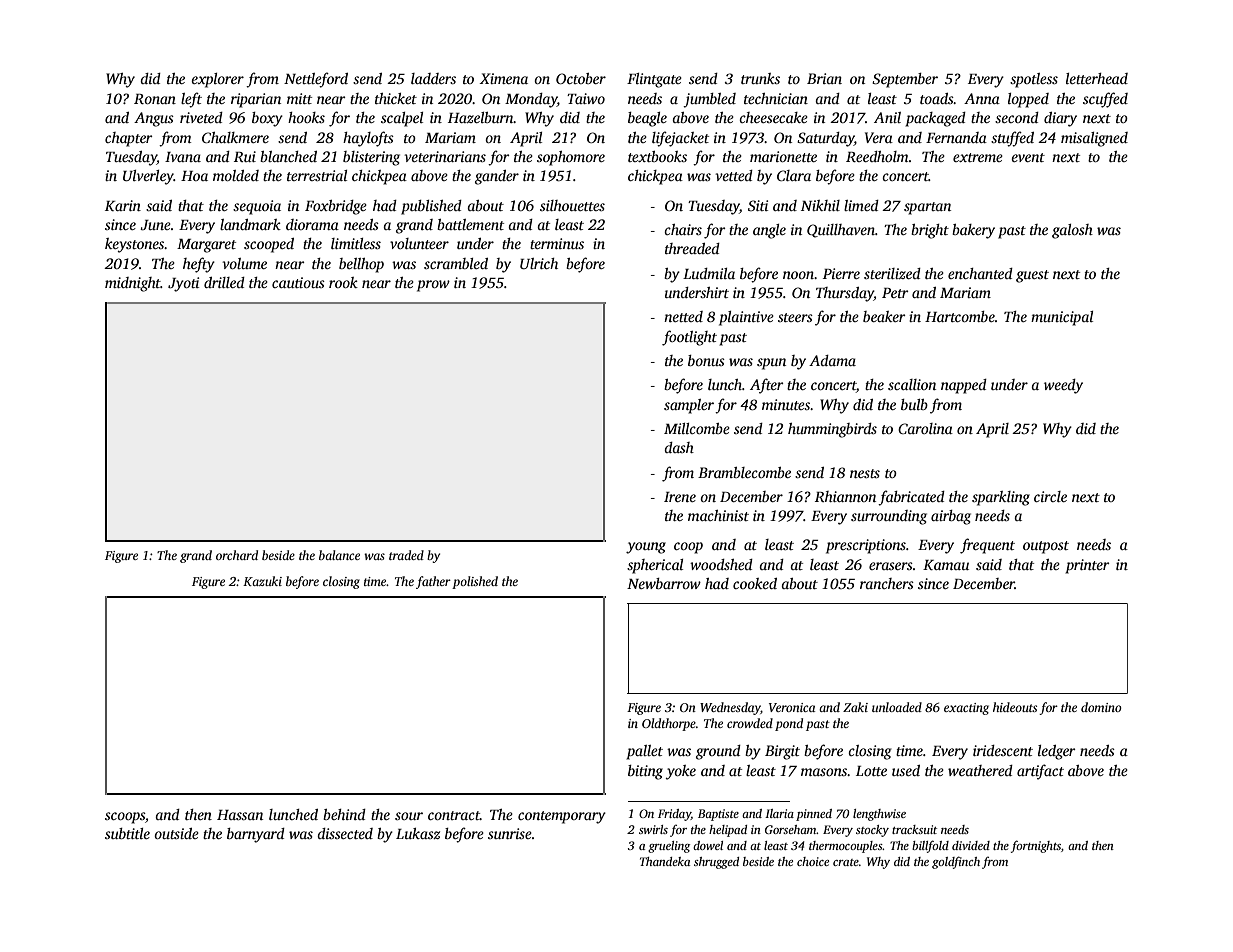  I want to click on Ronan, so click(155, 99).
